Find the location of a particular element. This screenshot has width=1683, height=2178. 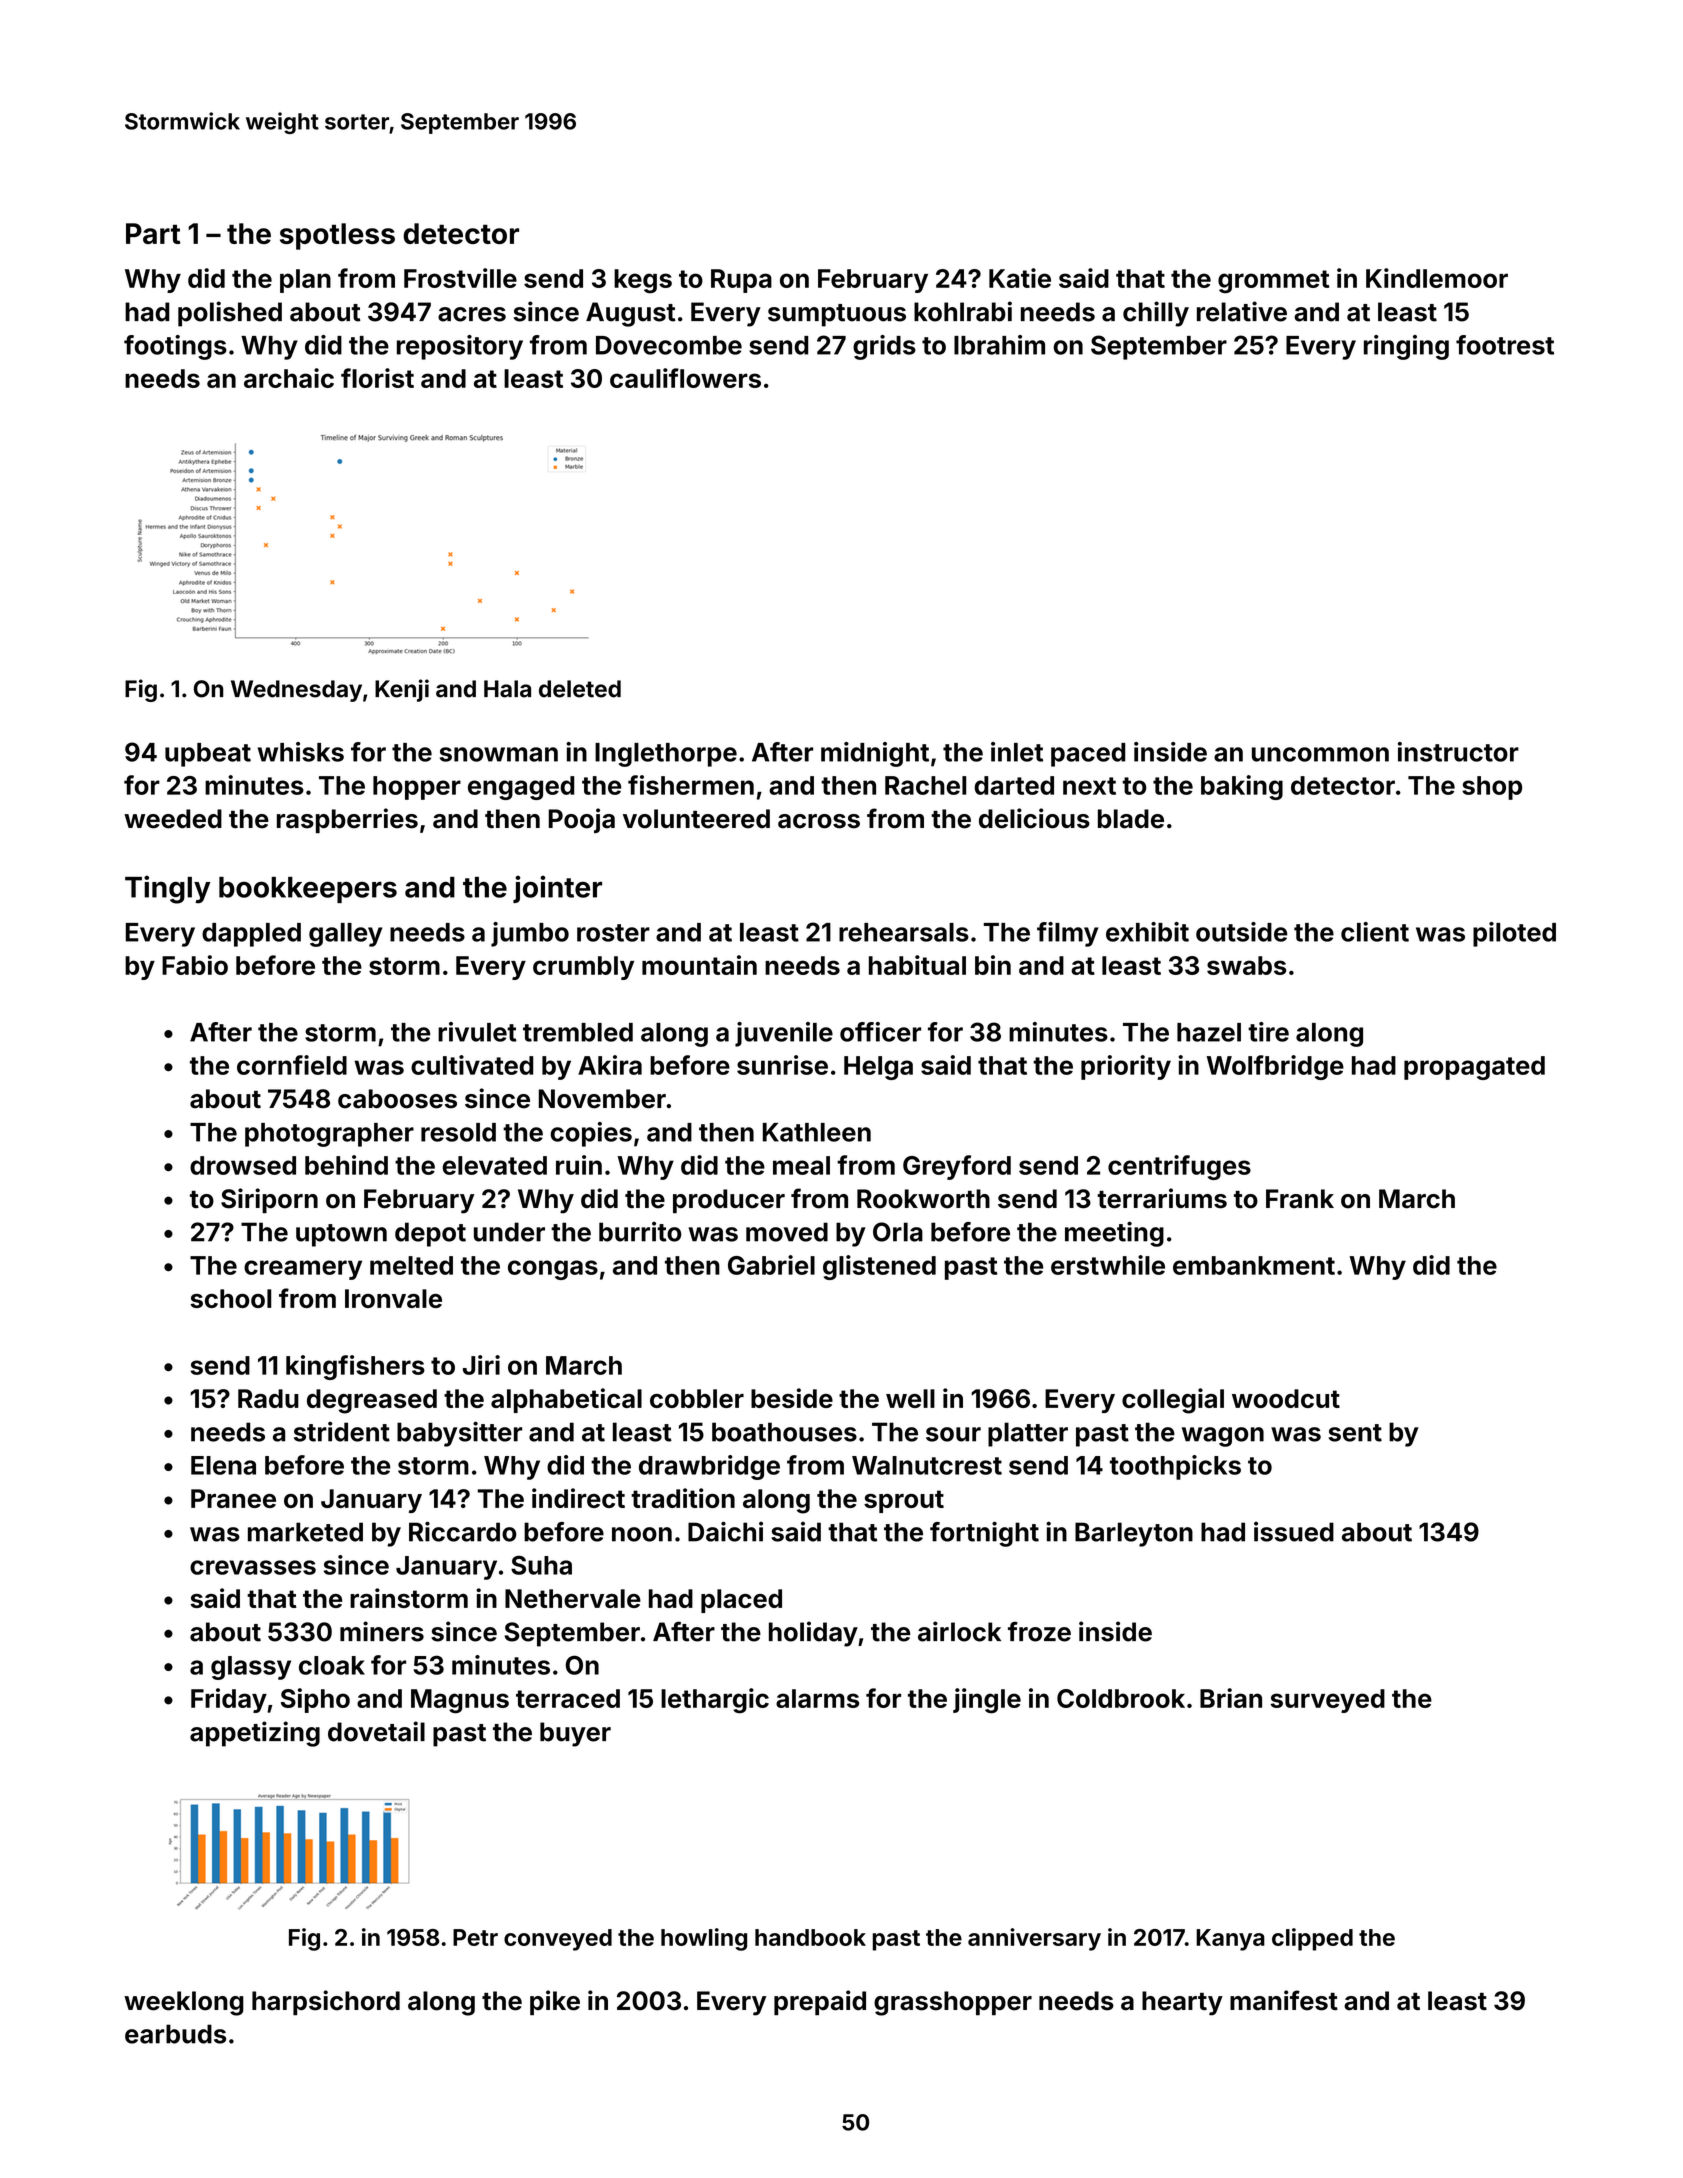

surveyed is located at coordinates (1327, 1701).
